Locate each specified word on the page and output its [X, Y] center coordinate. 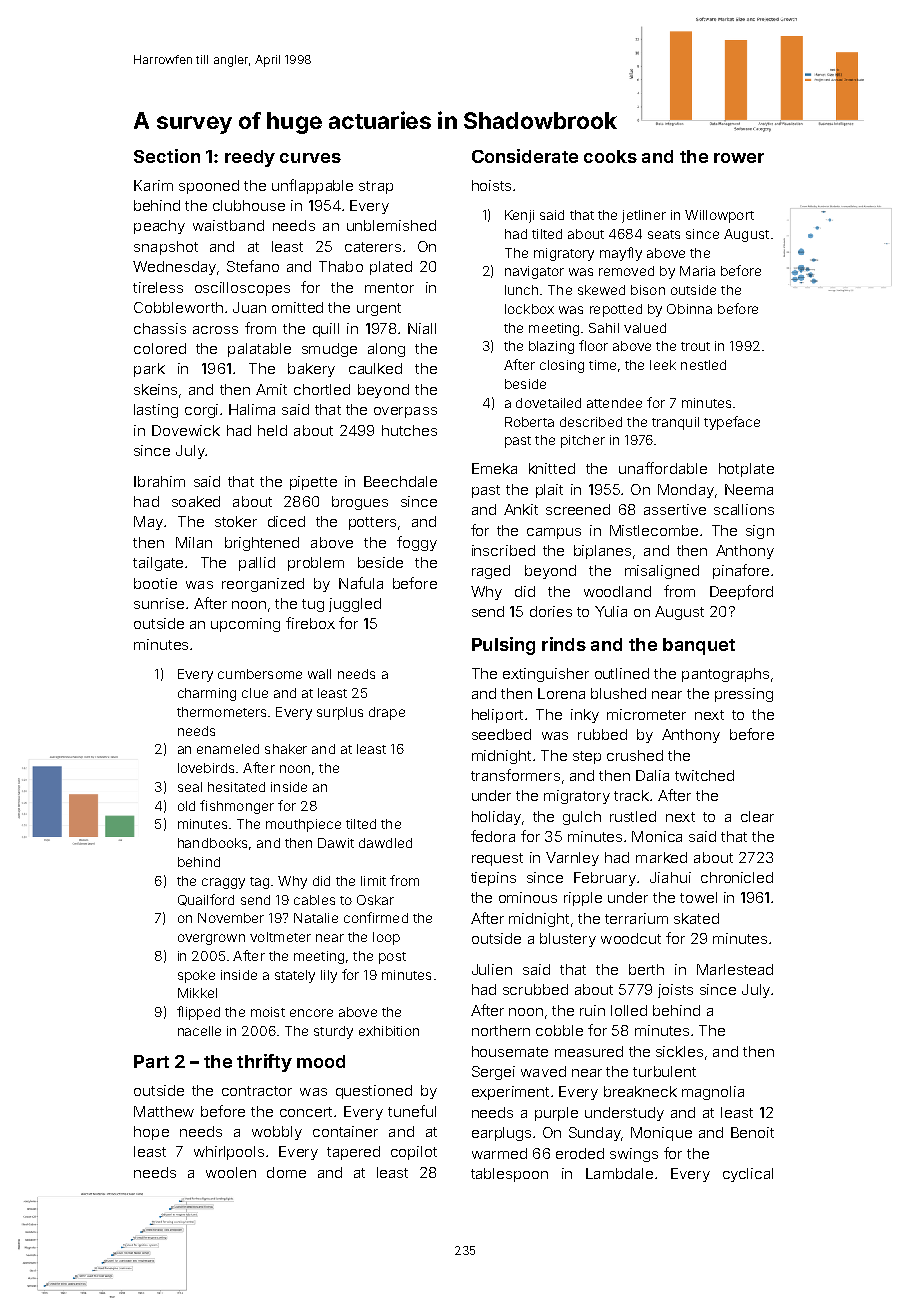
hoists [491, 185]
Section [167, 156]
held [272, 430]
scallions [744, 509]
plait [549, 491]
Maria [697, 271]
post [392, 958]
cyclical [748, 1175]
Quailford [206, 900]
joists [675, 991]
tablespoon [509, 1175]
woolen [231, 1172]
